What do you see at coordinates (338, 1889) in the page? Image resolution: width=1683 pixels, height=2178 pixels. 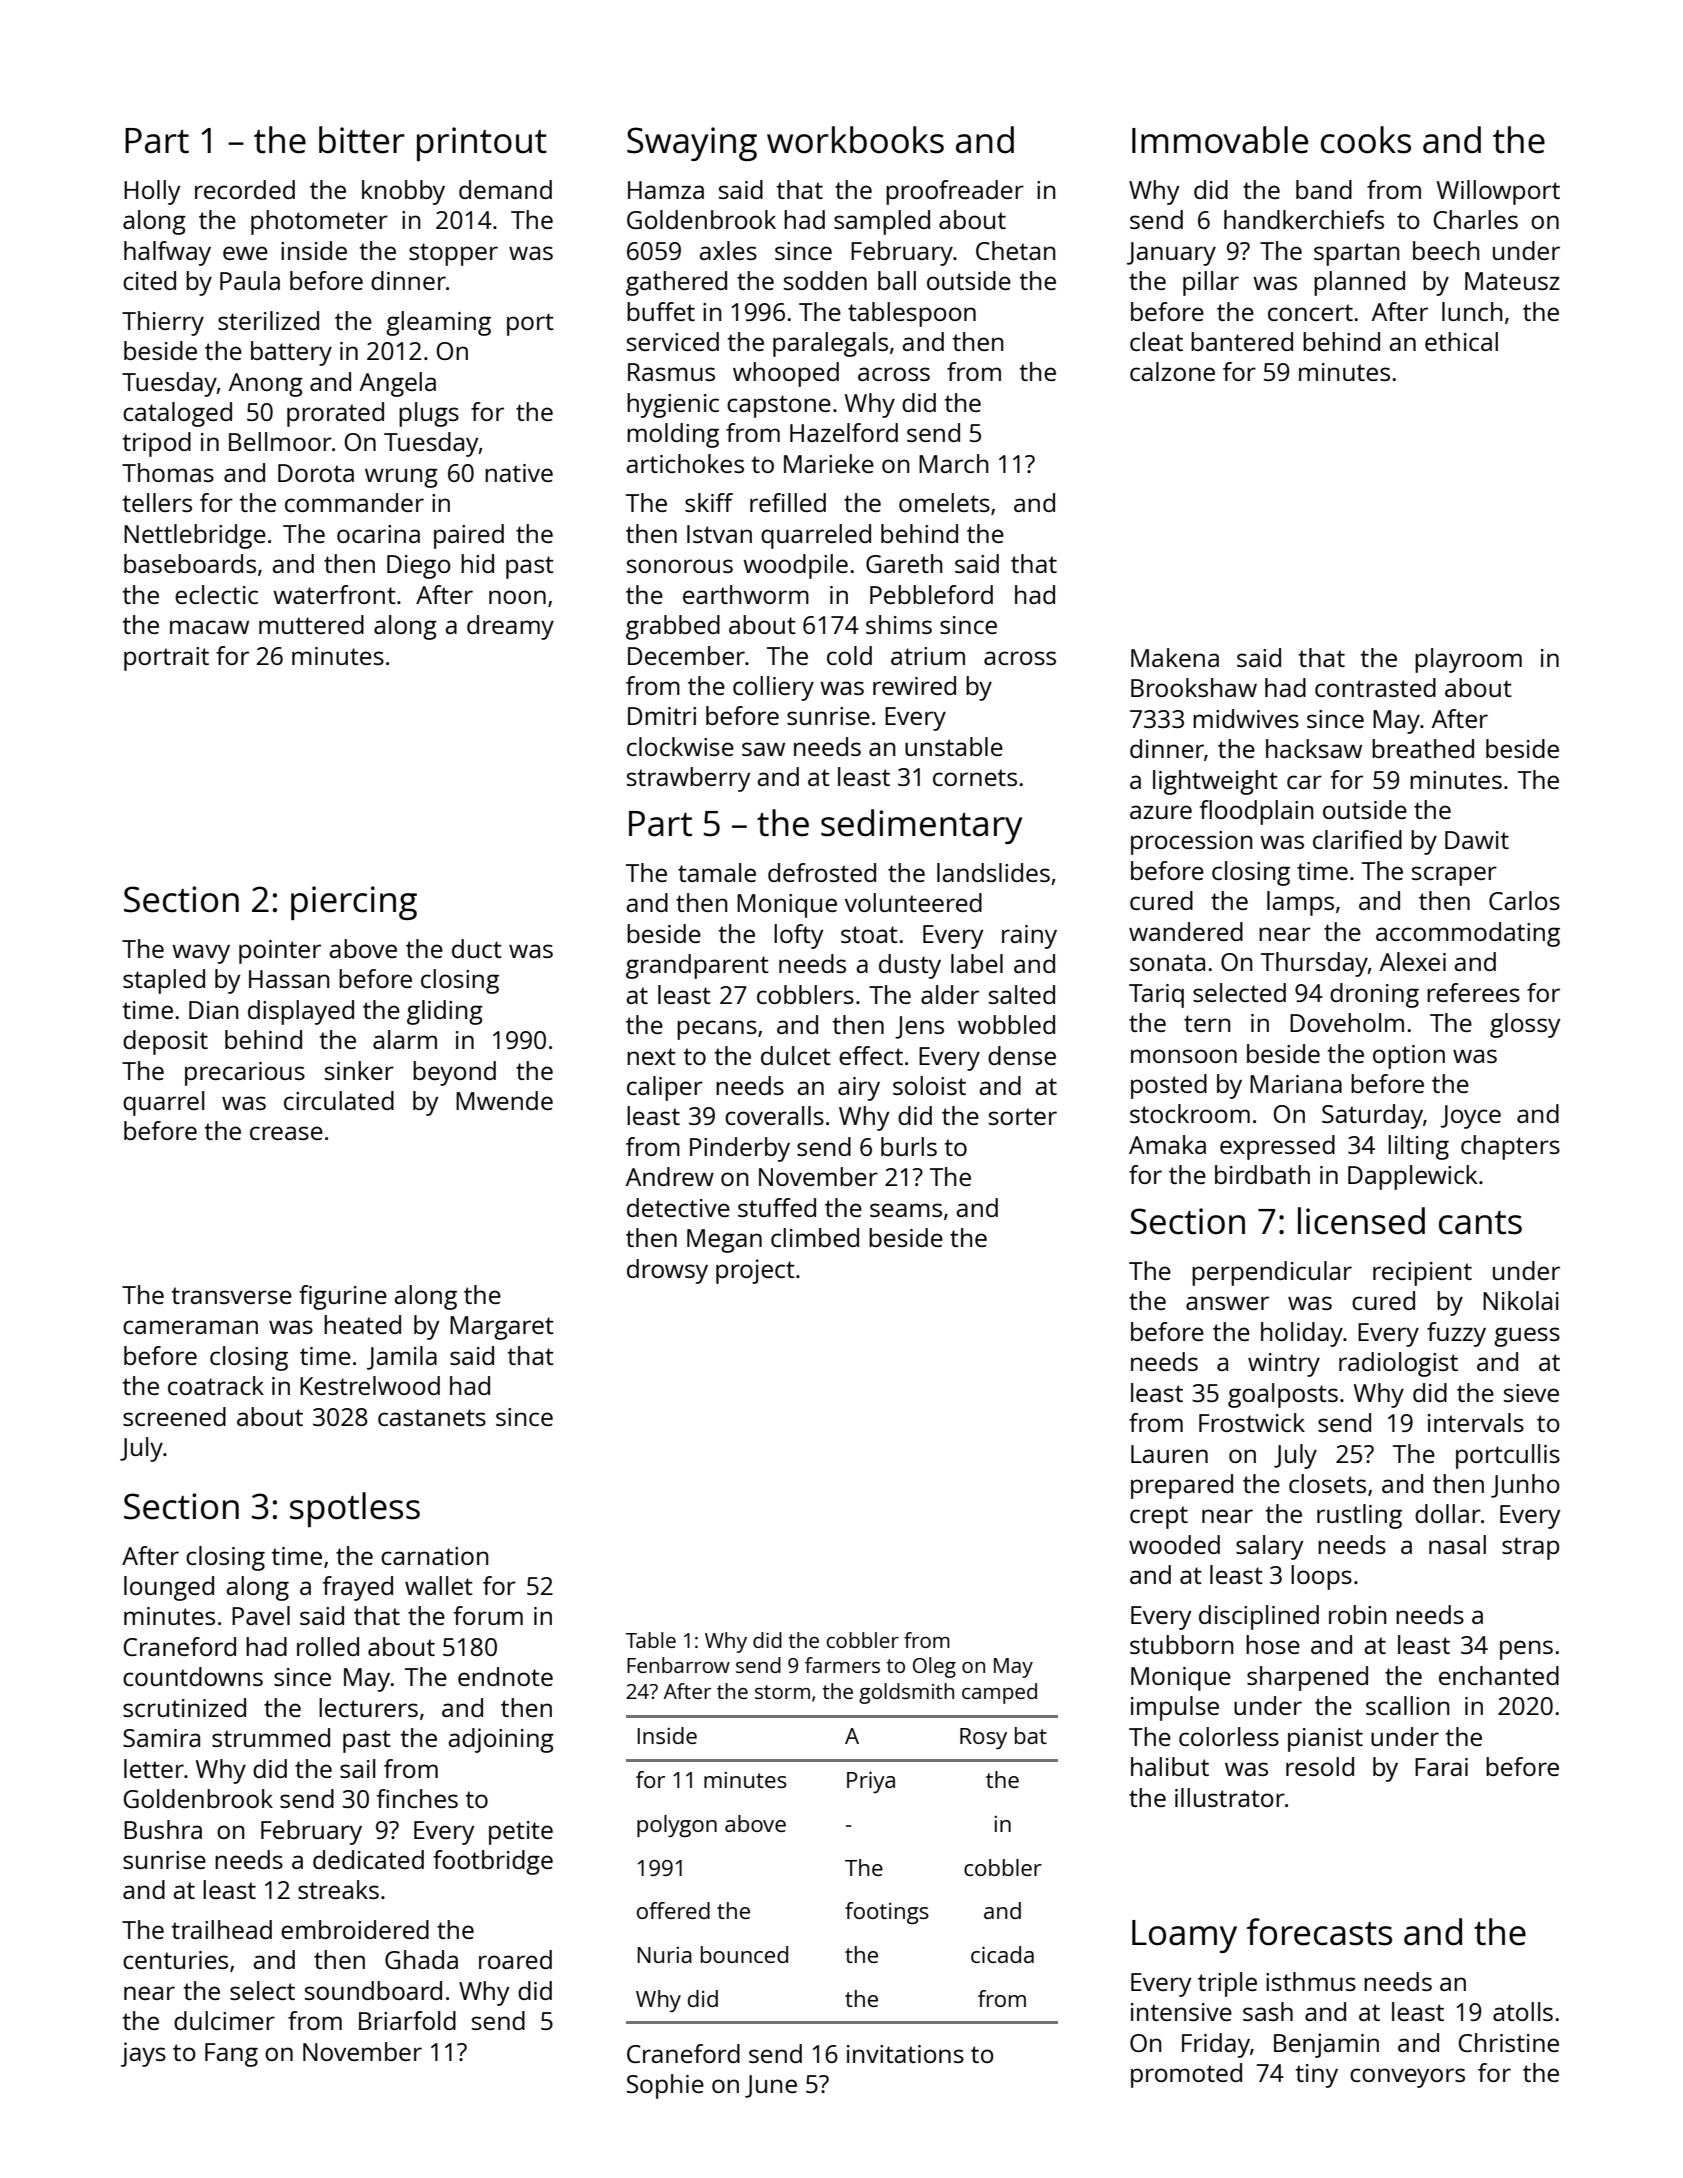 I see `streaks` at bounding box center [338, 1889].
